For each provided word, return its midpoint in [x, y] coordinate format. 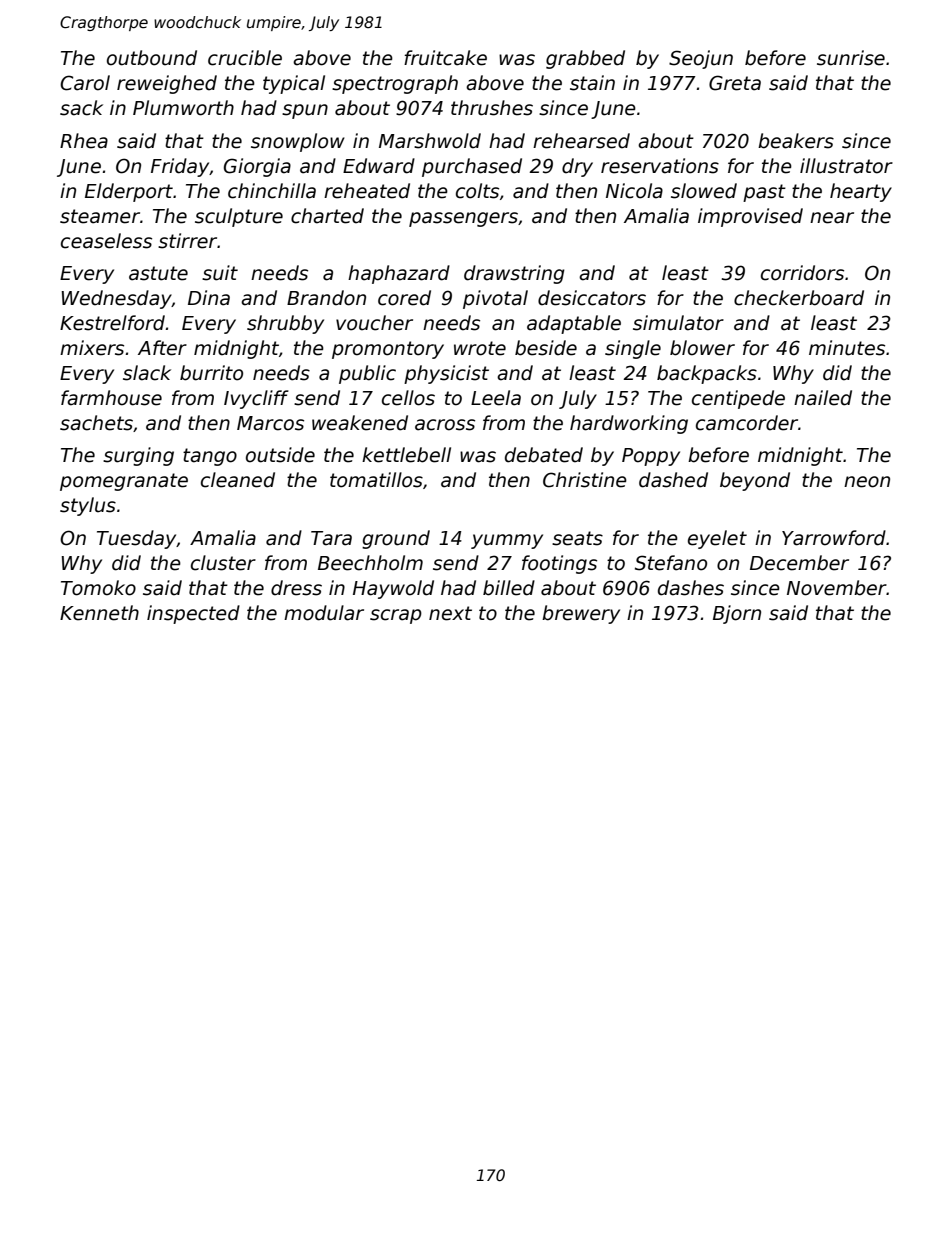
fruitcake [445, 58]
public [367, 374]
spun [305, 111]
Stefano [671, 563]
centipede [738, 399]
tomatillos [376, 480]
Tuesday [137, 539]
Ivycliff [256, 399]
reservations [660, 166]
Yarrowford [834, 538]
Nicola [634, 191]
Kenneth [99, 613]
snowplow [298, 142]
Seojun [701, 59]
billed [509, 588]
